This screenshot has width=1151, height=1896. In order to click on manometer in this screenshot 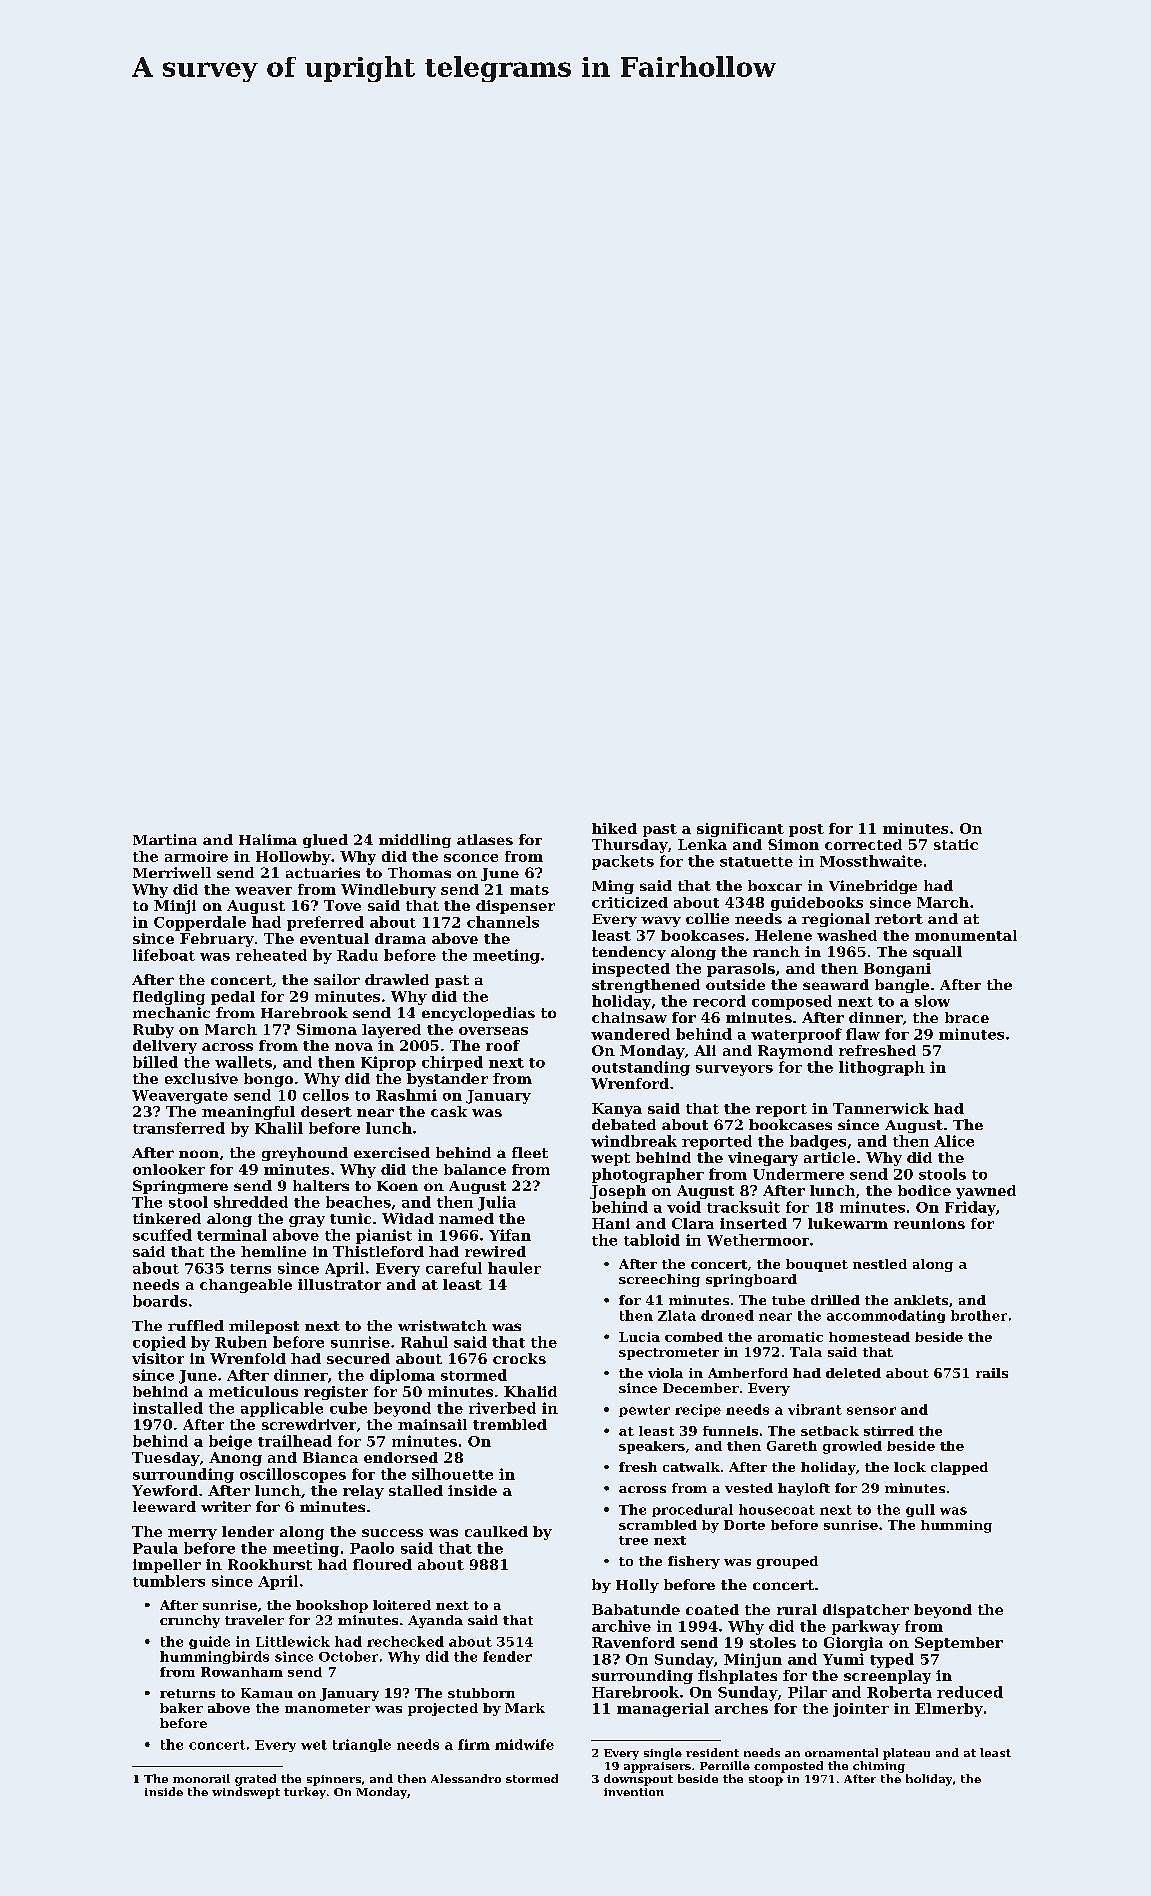, I will do `click(327, 1708)`.
